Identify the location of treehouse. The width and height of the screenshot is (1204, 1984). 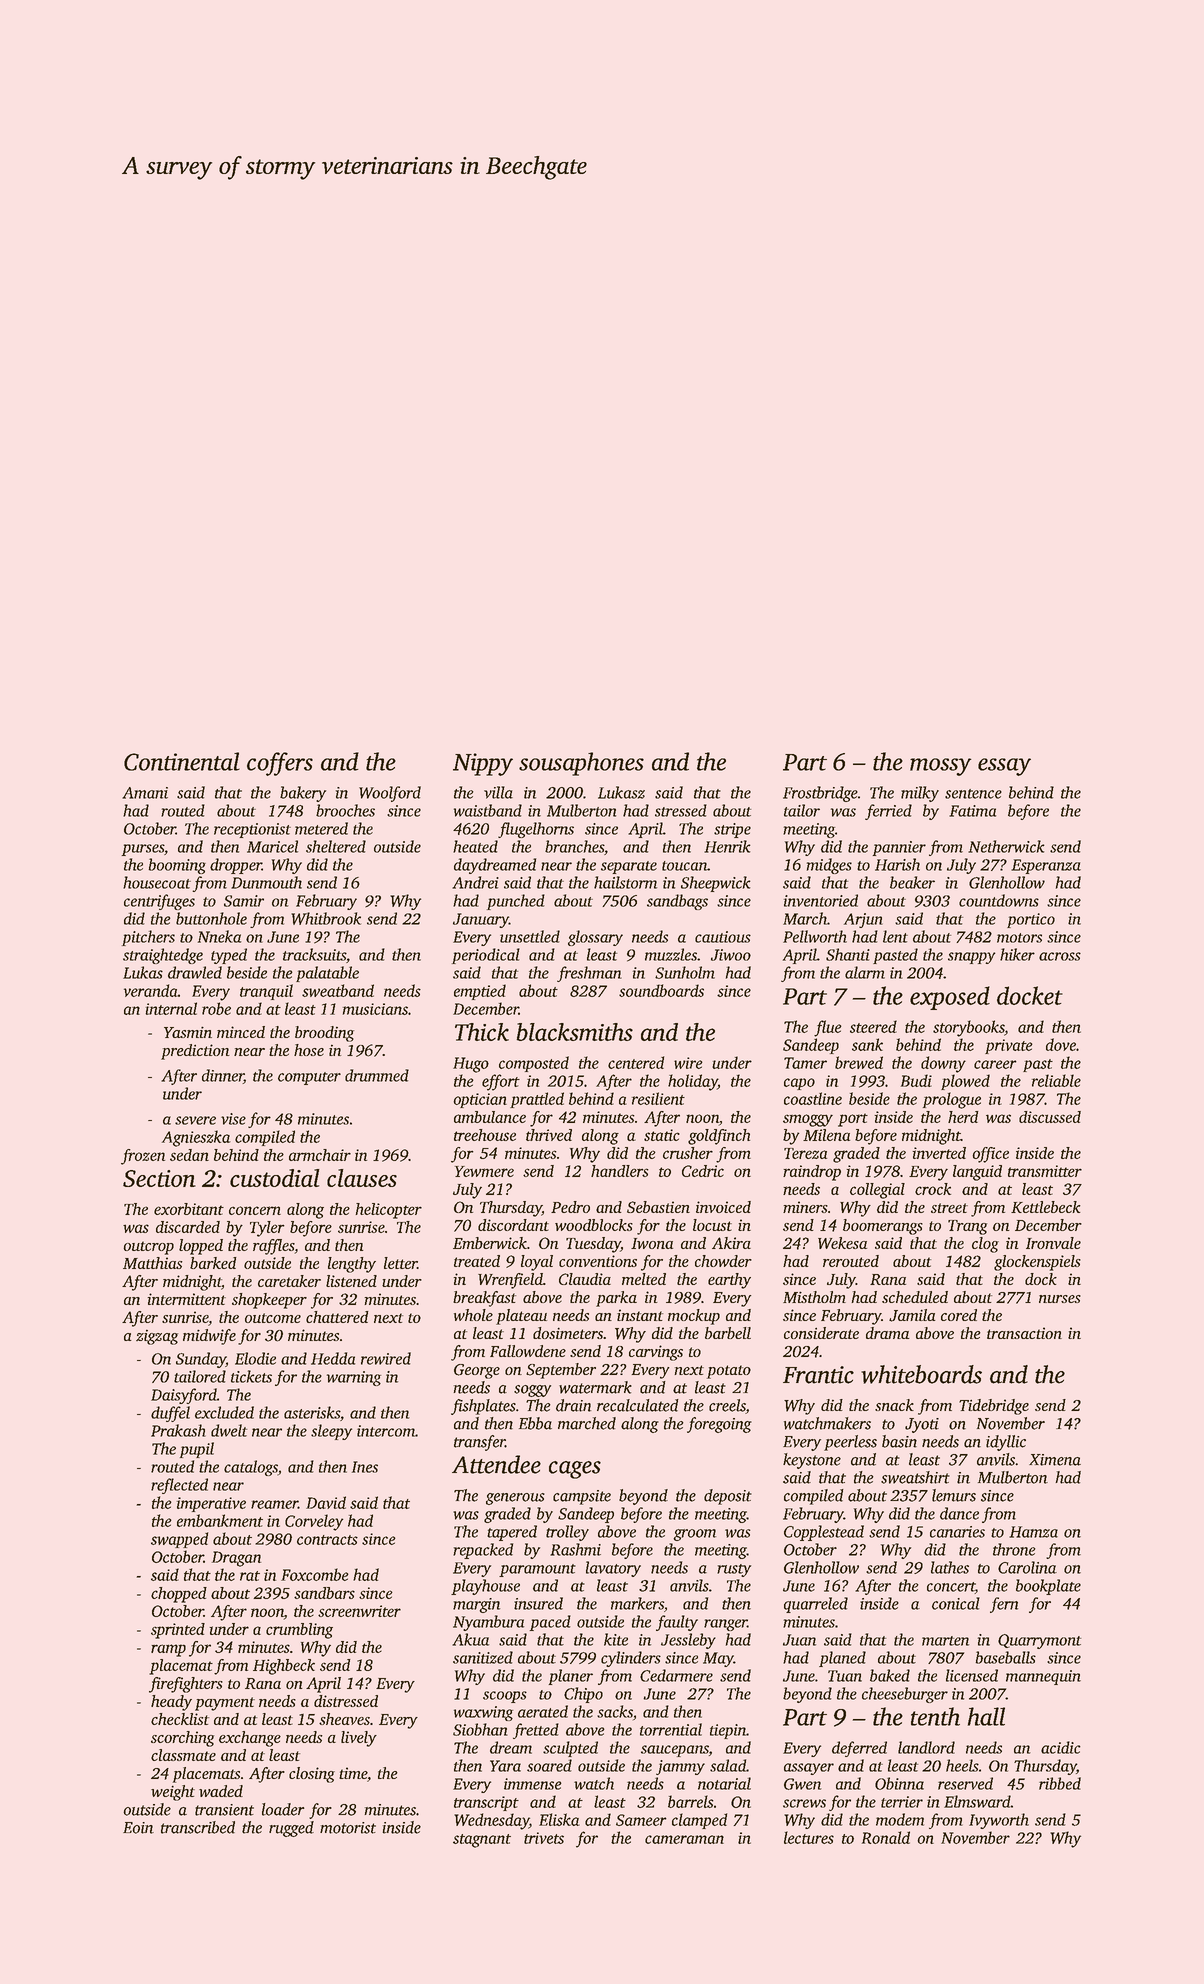
(485, 1135).
